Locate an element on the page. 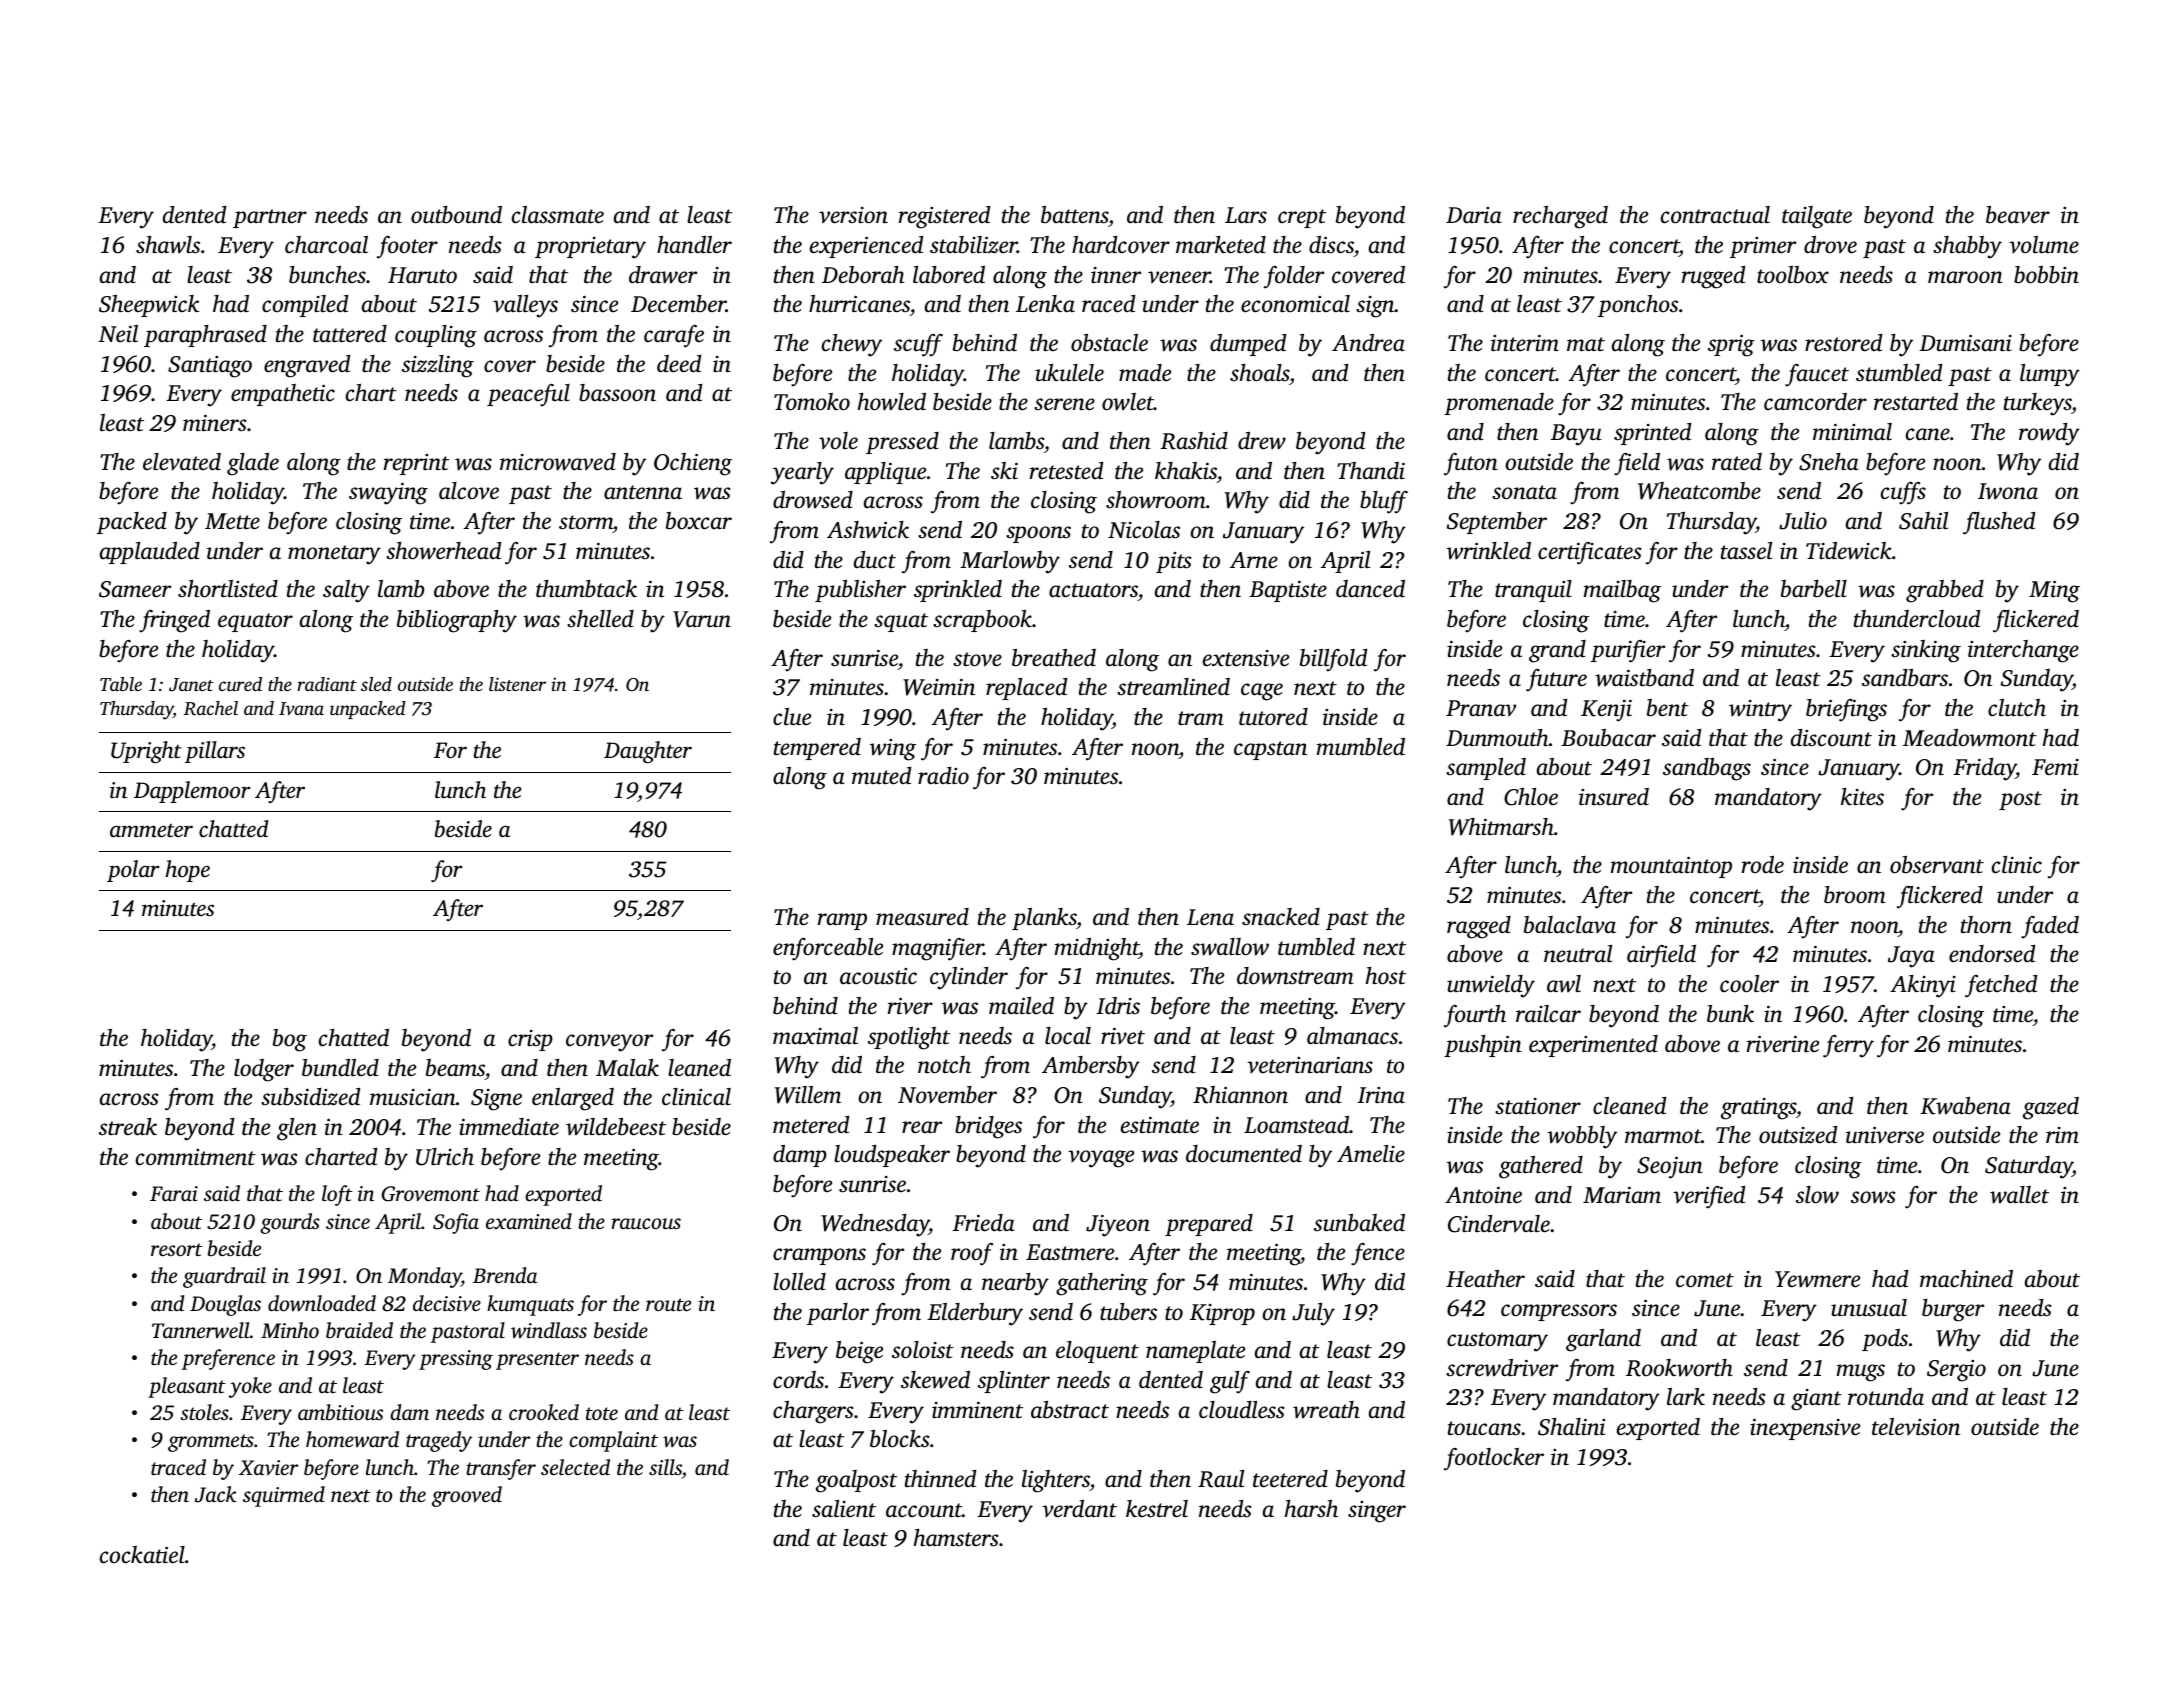 The height and width of the image is (1683, 2178). Jack is located at coordinates (216, 1494).
